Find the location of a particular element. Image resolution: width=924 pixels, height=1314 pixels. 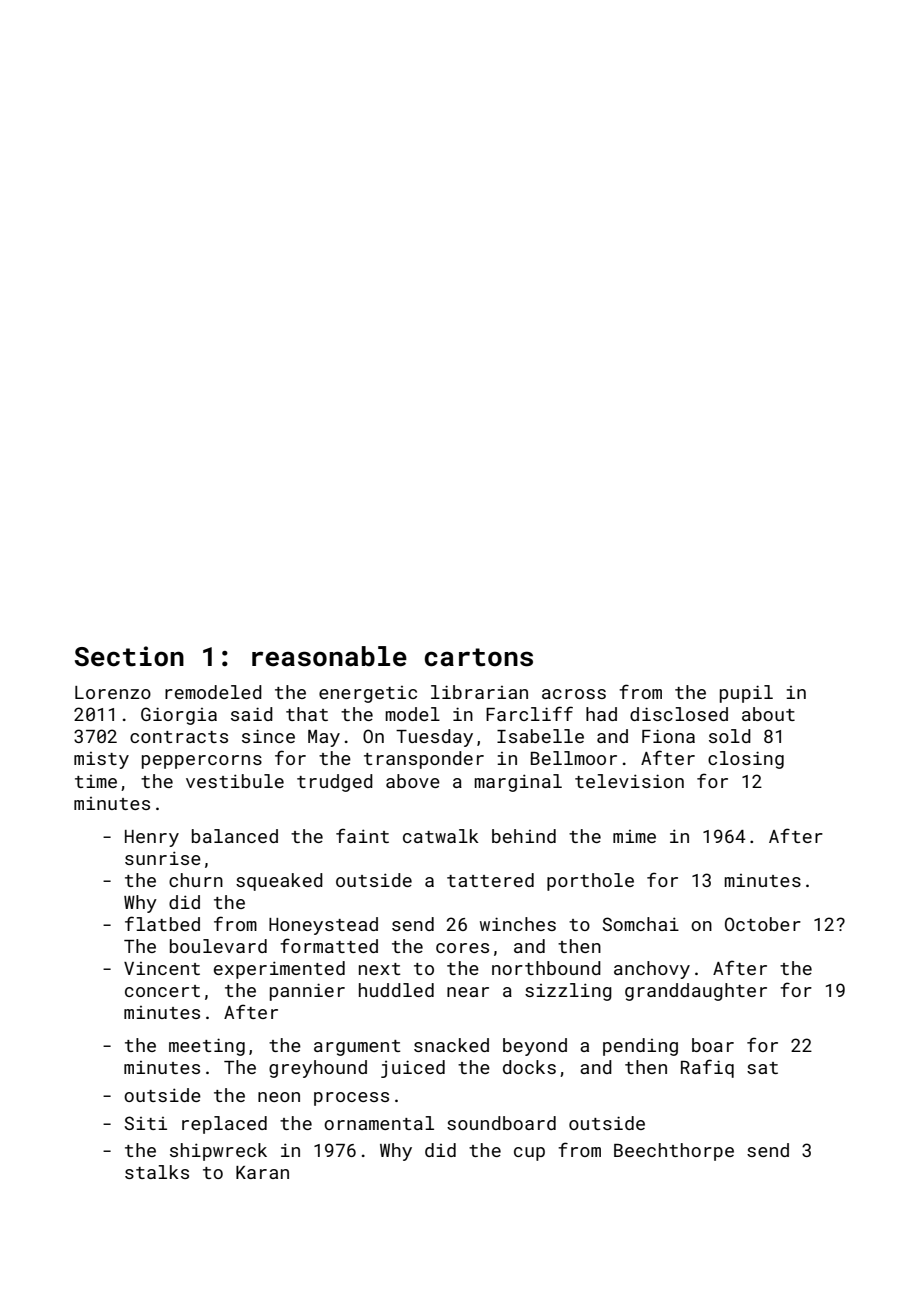

Siti is located at coordinates (146, 1123).
